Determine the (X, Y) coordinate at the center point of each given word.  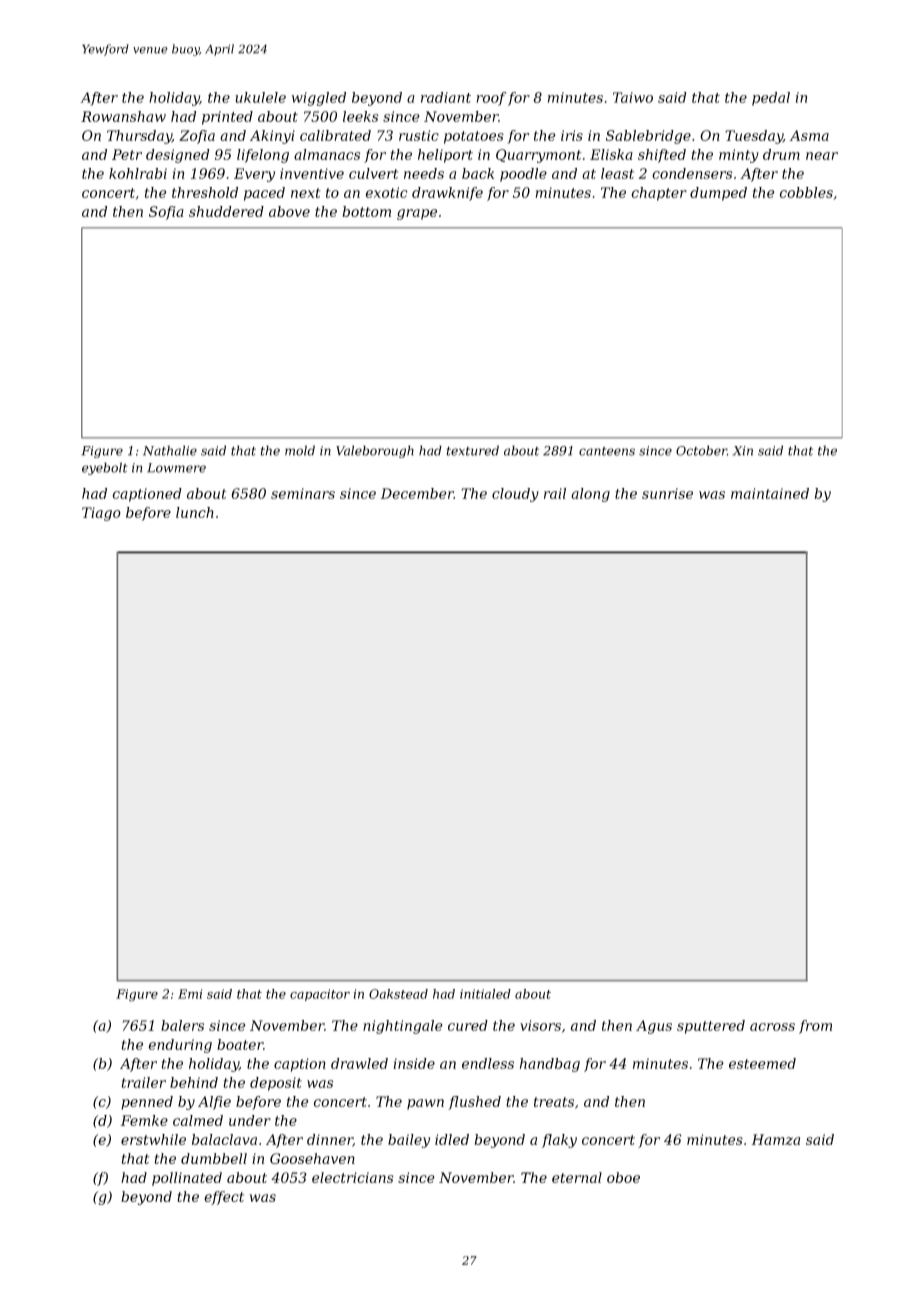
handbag (550, 1065)
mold (300, 450)
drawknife (447, 194)
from (815, 1027)
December (417, 493)
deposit (276, 1084)
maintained (770, 493)
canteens (607, 451)
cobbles (806, 192)
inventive (312, 173)
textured (473, 450)
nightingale (403, 1027)
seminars (303, 493)
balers (182, 1025)
